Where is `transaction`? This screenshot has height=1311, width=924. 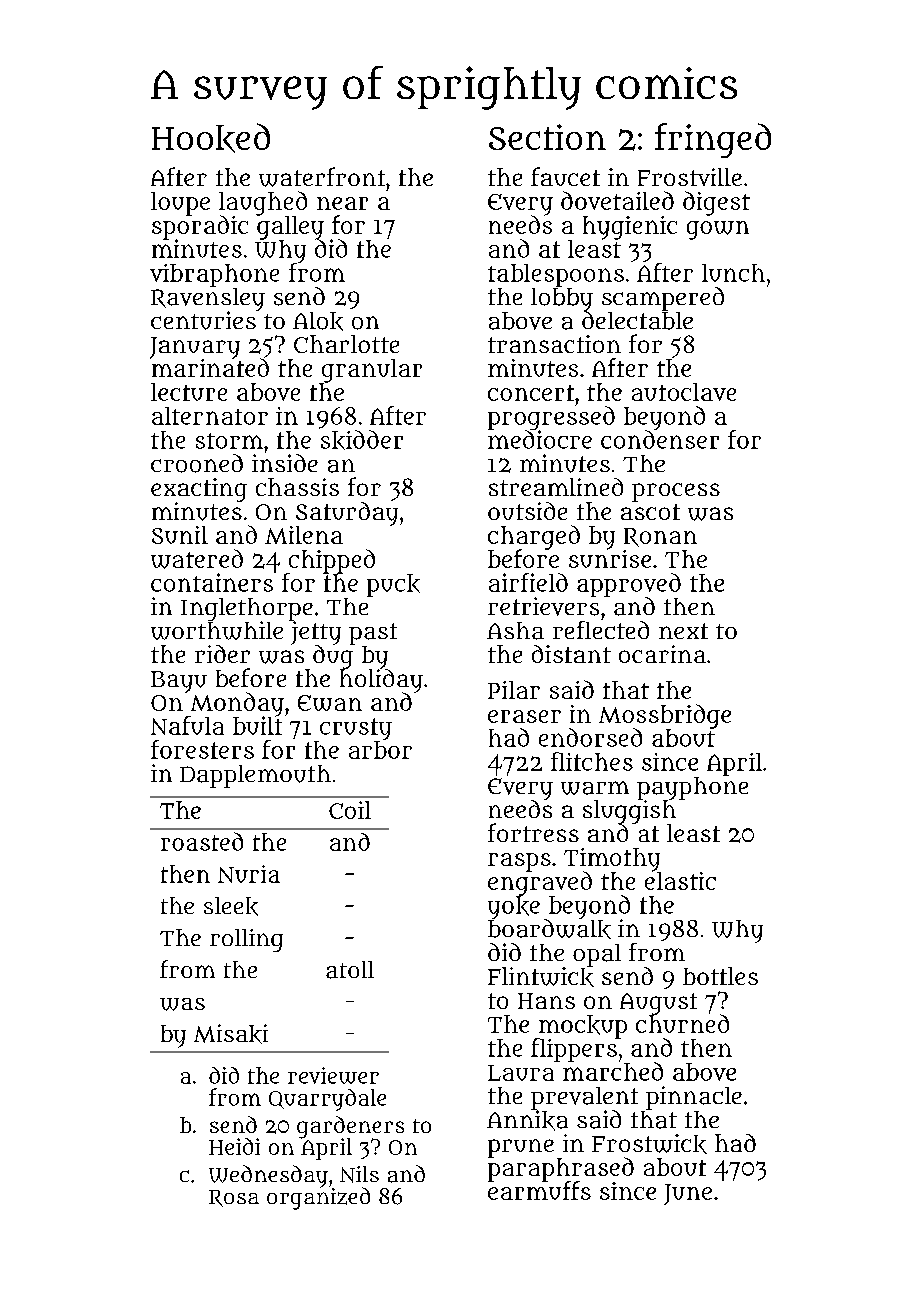
transaction is located at coordinates (554, 344).
